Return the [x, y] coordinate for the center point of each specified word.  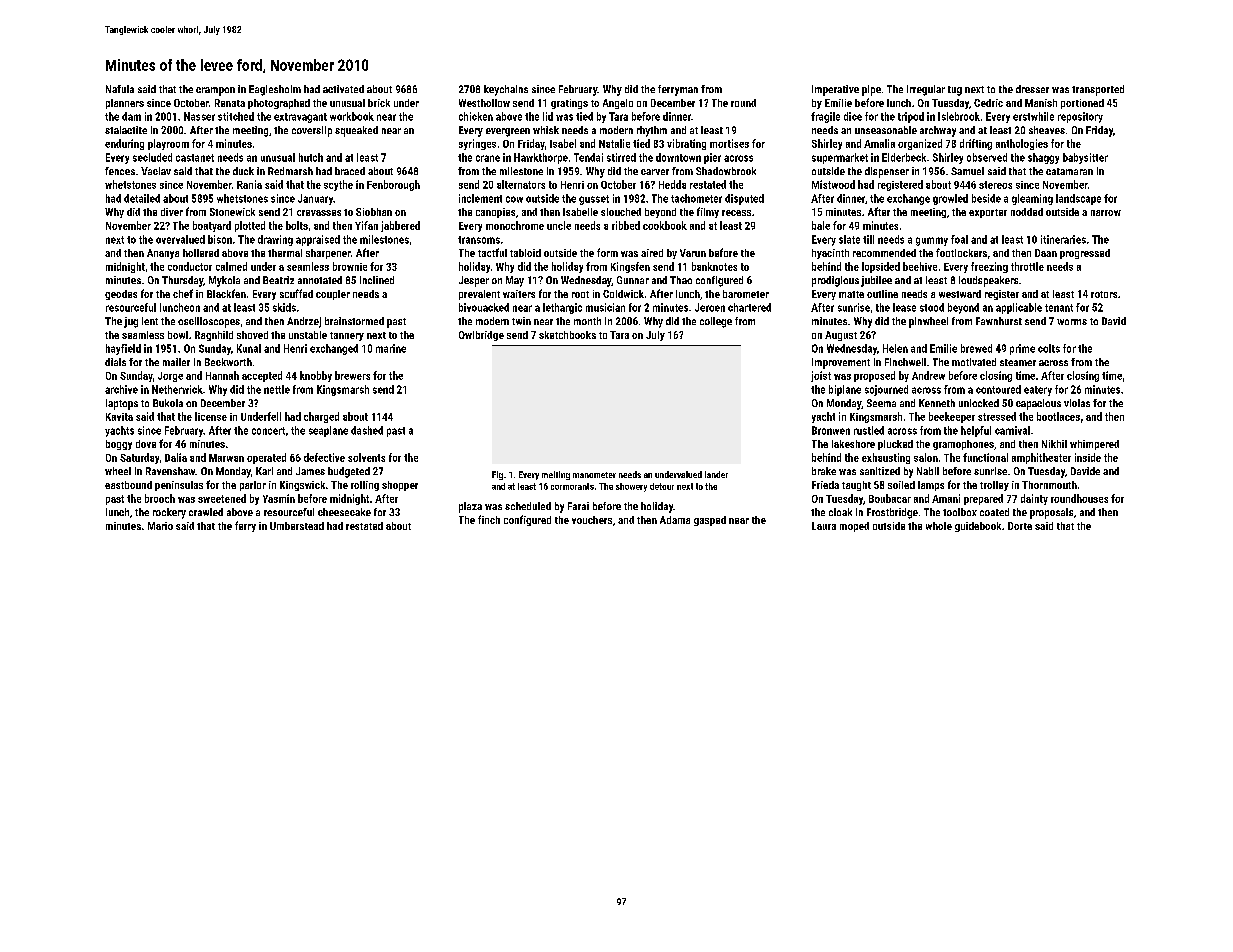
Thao [681, 280]
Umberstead [297, 526]
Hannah [222, 375]
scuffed [296, 293]
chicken [476, 116]
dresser [1032, 89]
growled [950, 199]
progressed [1085, 254]
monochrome [515, 225]
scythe [338, 185]
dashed [367, 430]
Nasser [199, 116]
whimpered [1094, 445]
